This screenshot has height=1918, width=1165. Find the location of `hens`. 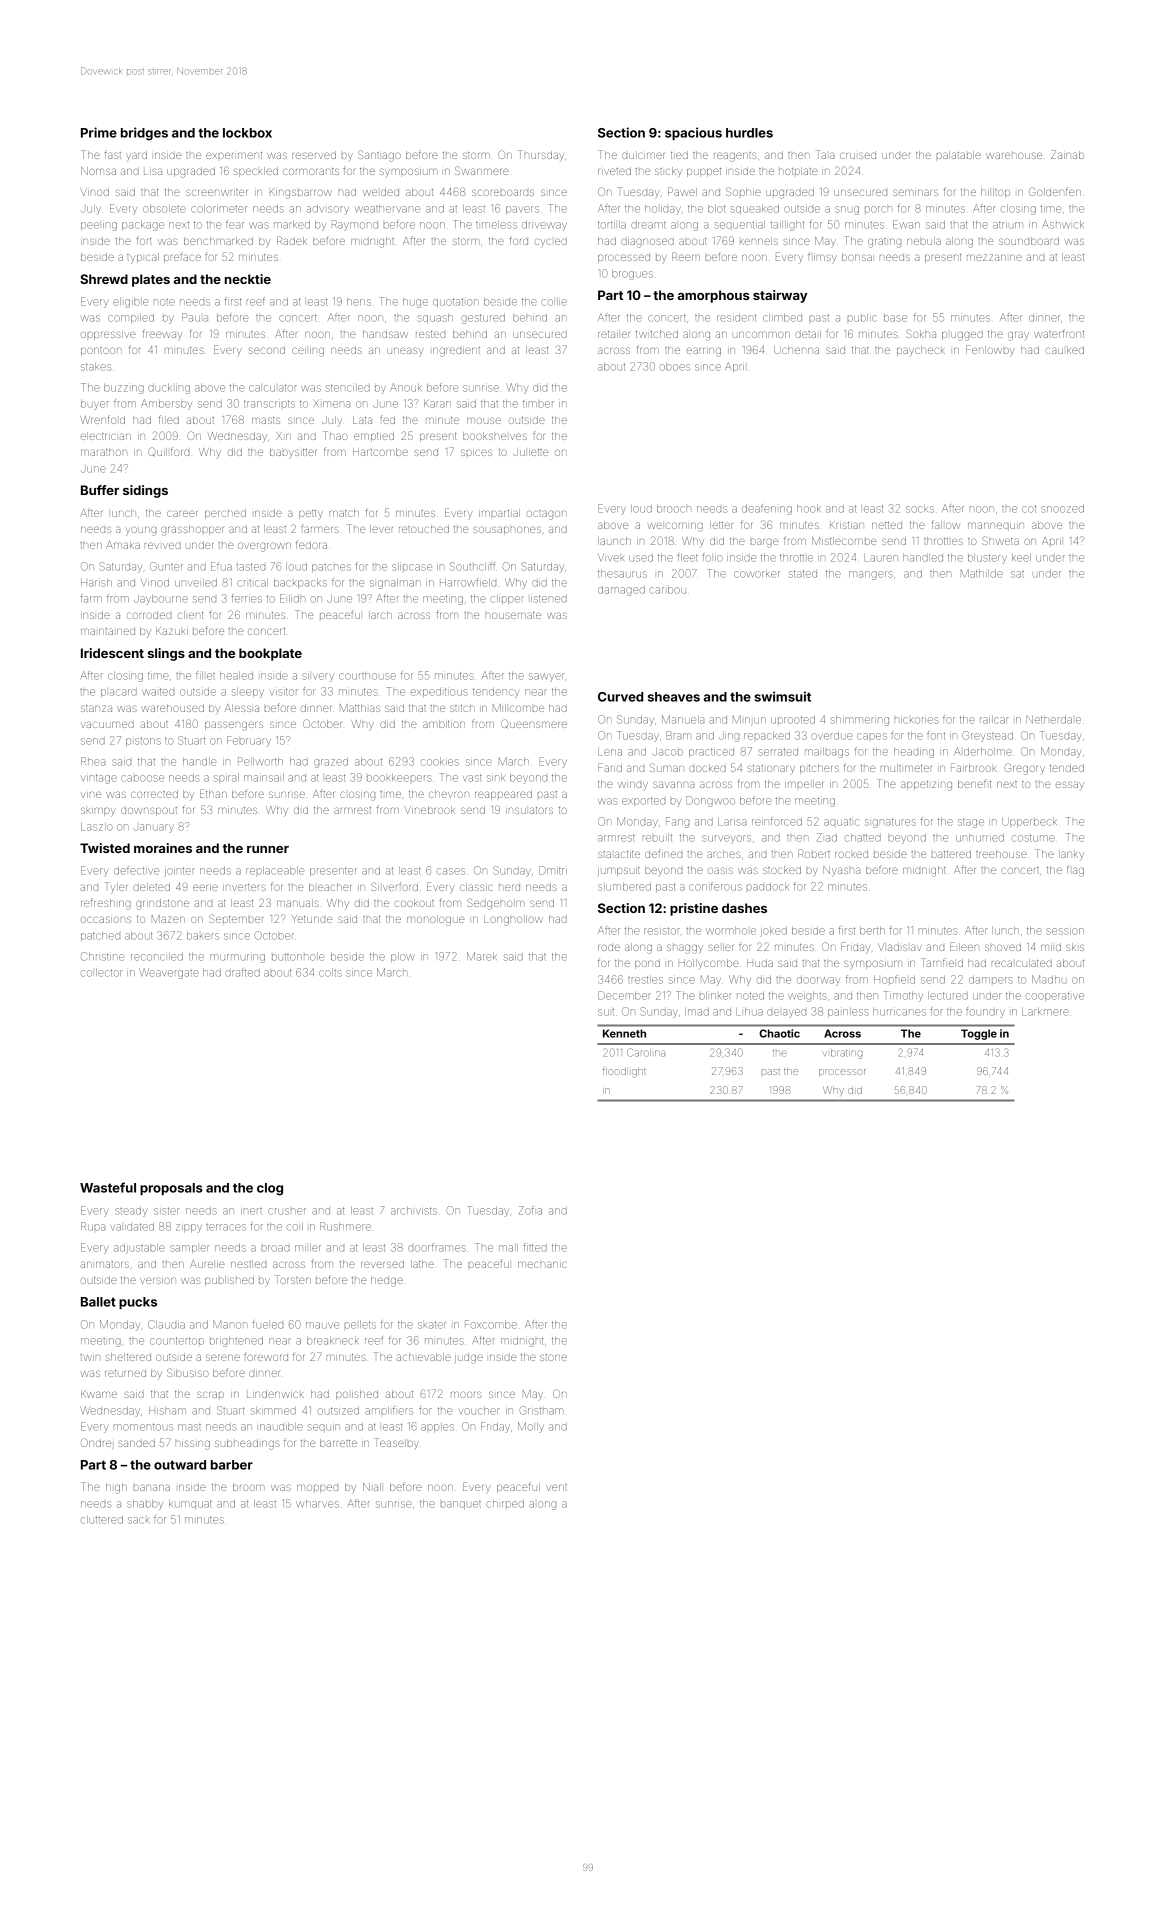

hens is located at coordinates (359, 302).
